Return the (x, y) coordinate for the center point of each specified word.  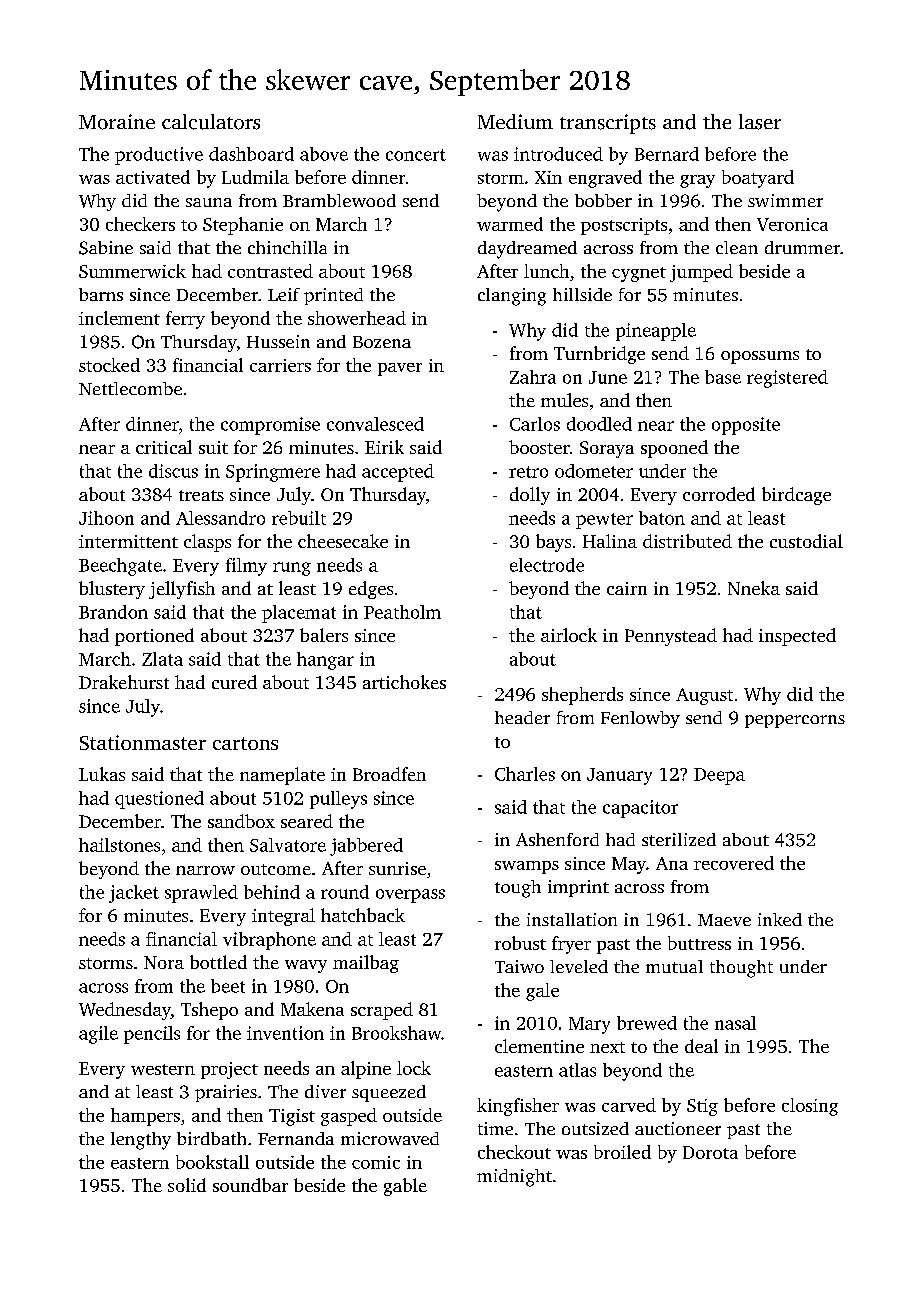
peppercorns (795, 721)
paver (400, 369)
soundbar (250, 1185)
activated (153, 177)
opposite (746, 426)
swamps (527, 867)
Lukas (102, 774)
